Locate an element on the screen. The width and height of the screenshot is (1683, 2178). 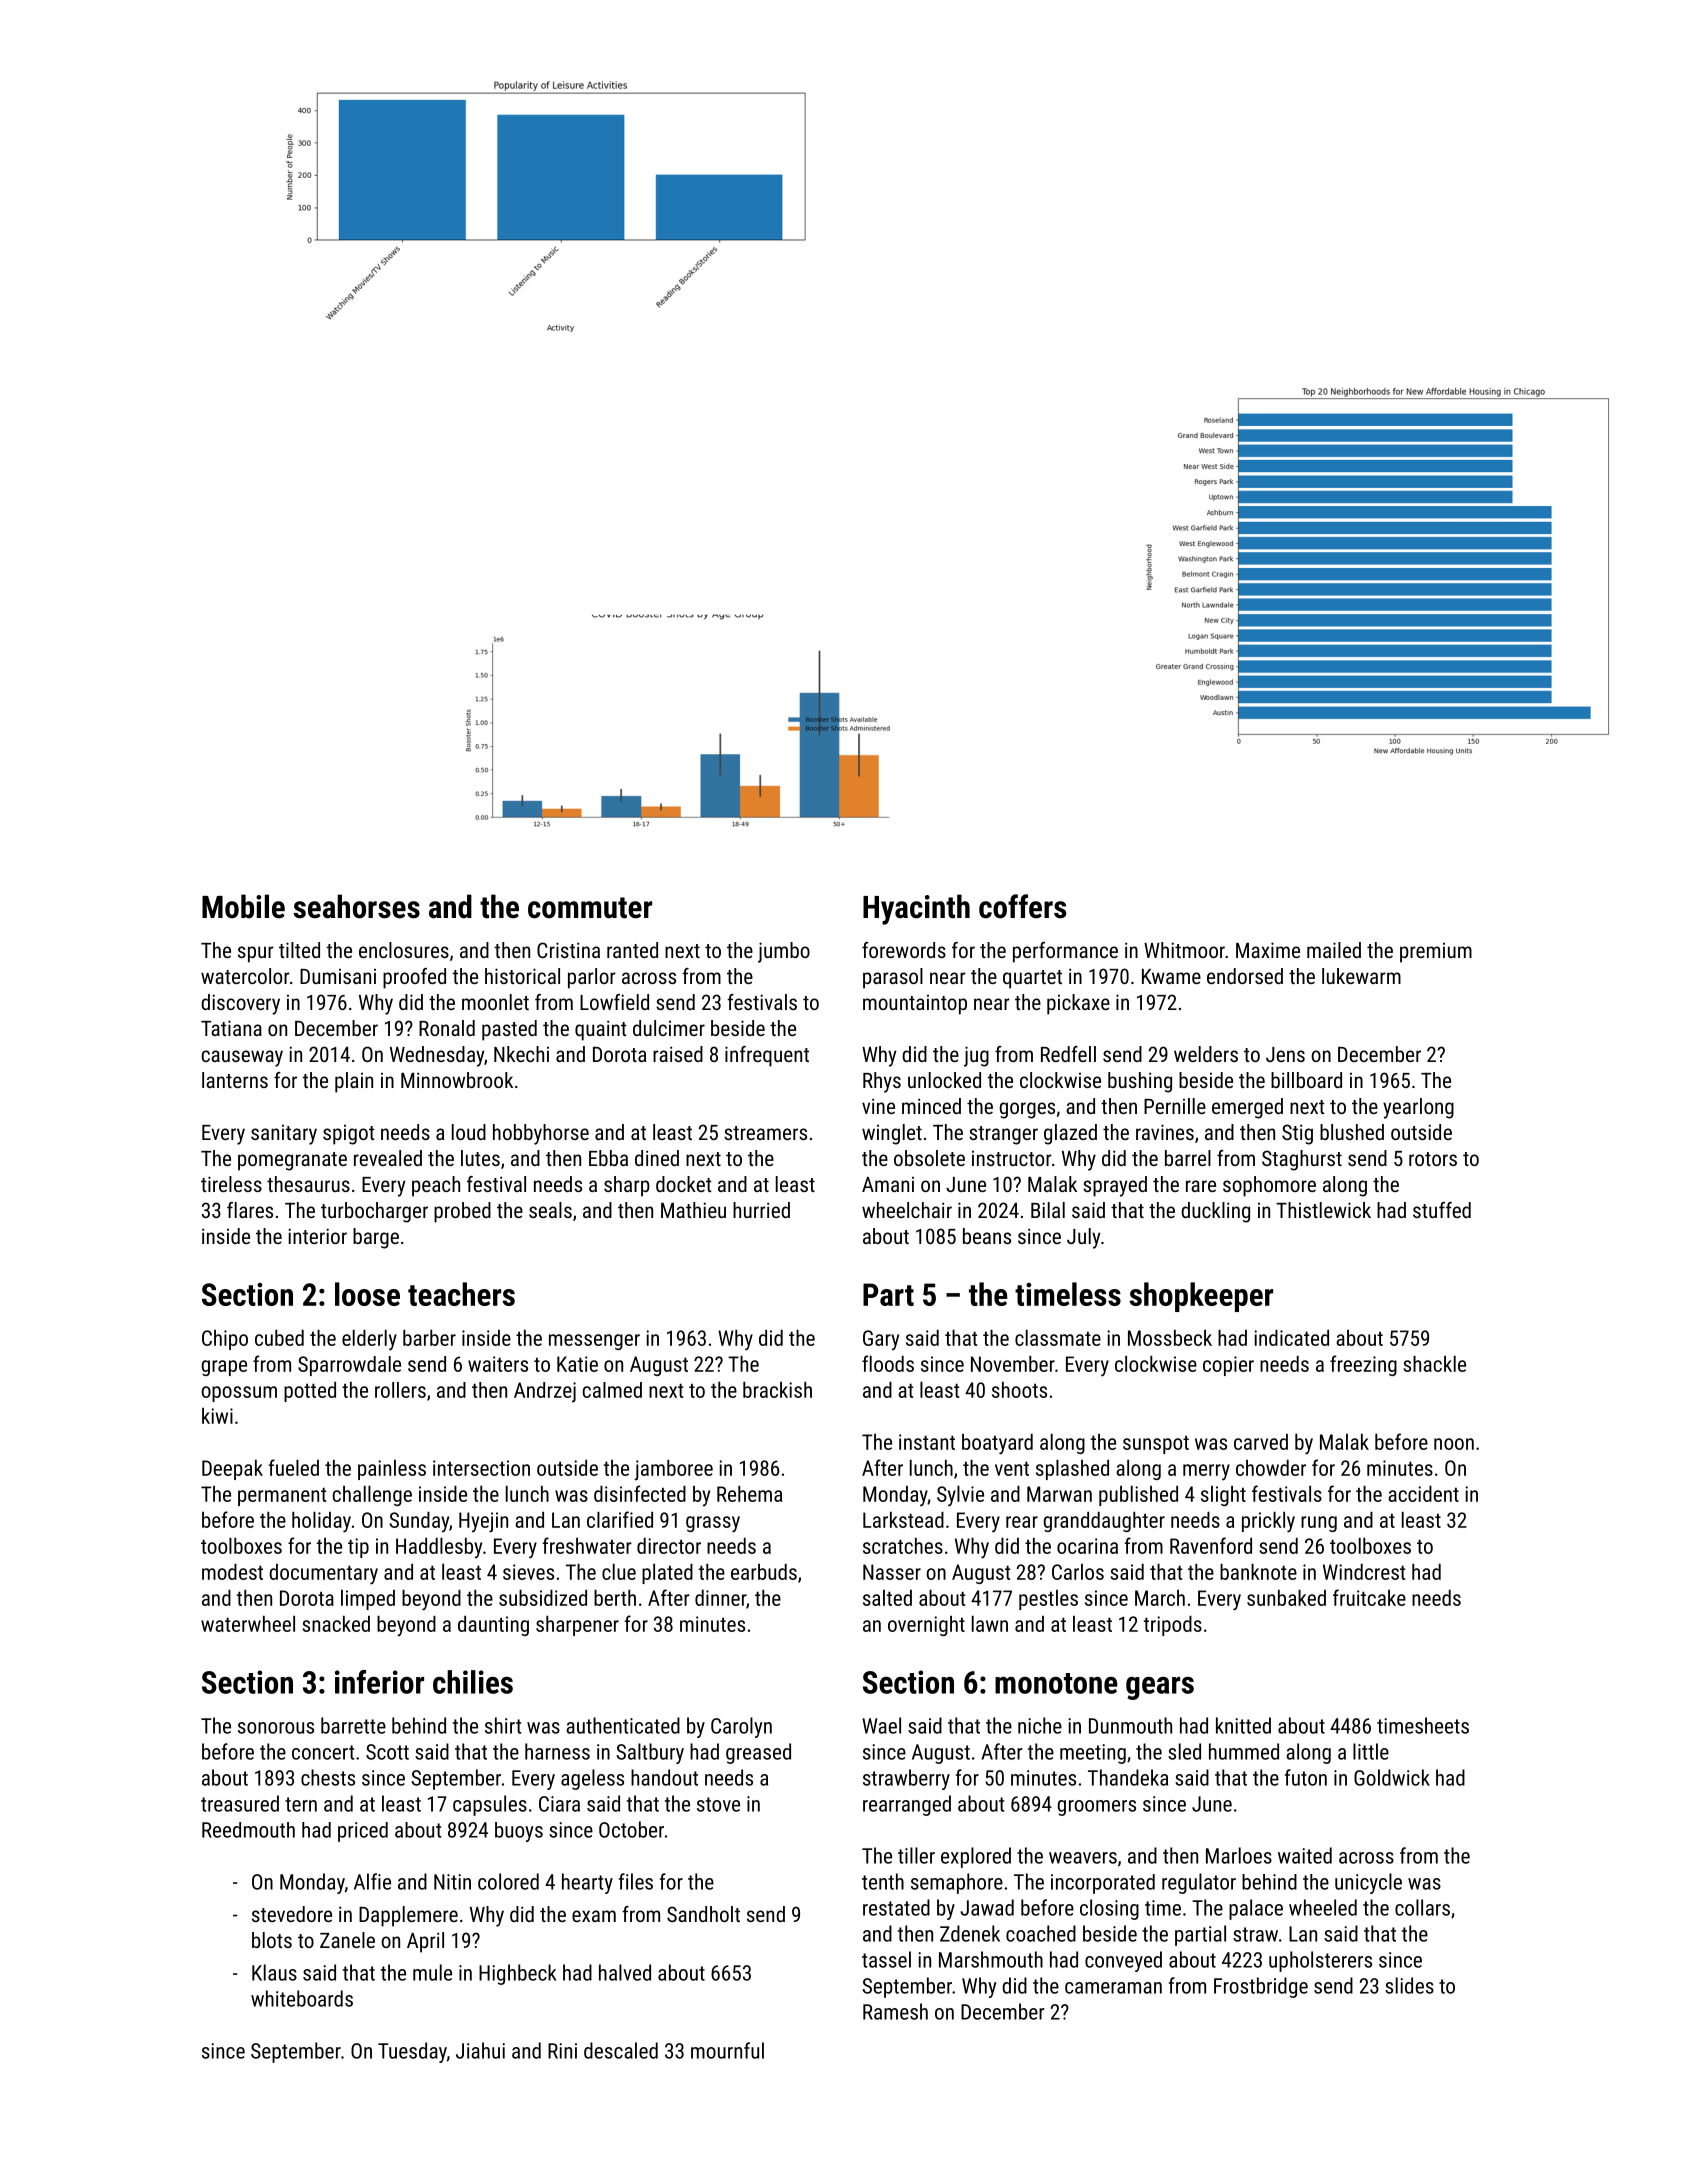
commuter is located at coordinates (590, 908).
